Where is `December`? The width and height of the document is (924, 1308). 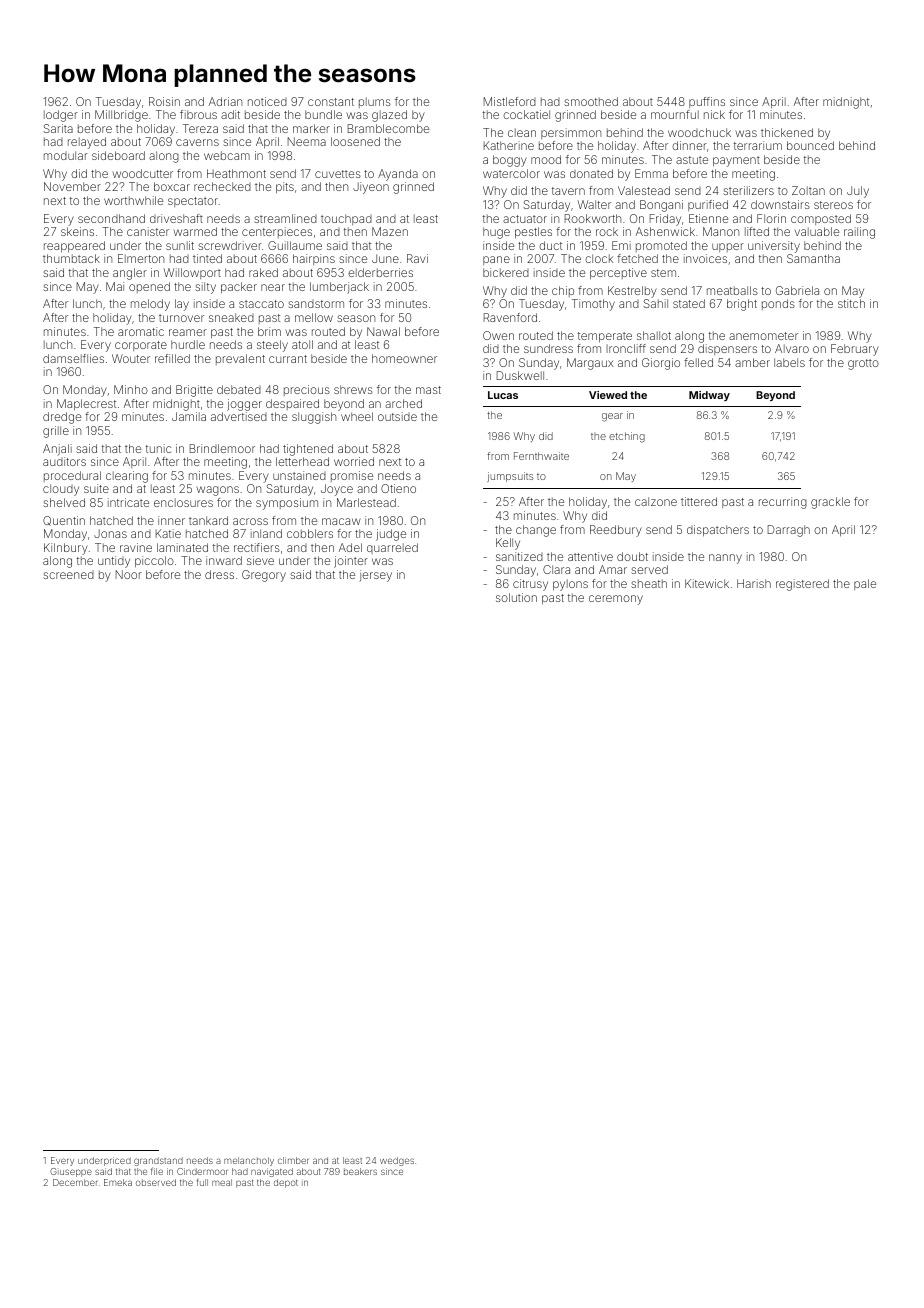
December is located at coordinates (75, 1182).
